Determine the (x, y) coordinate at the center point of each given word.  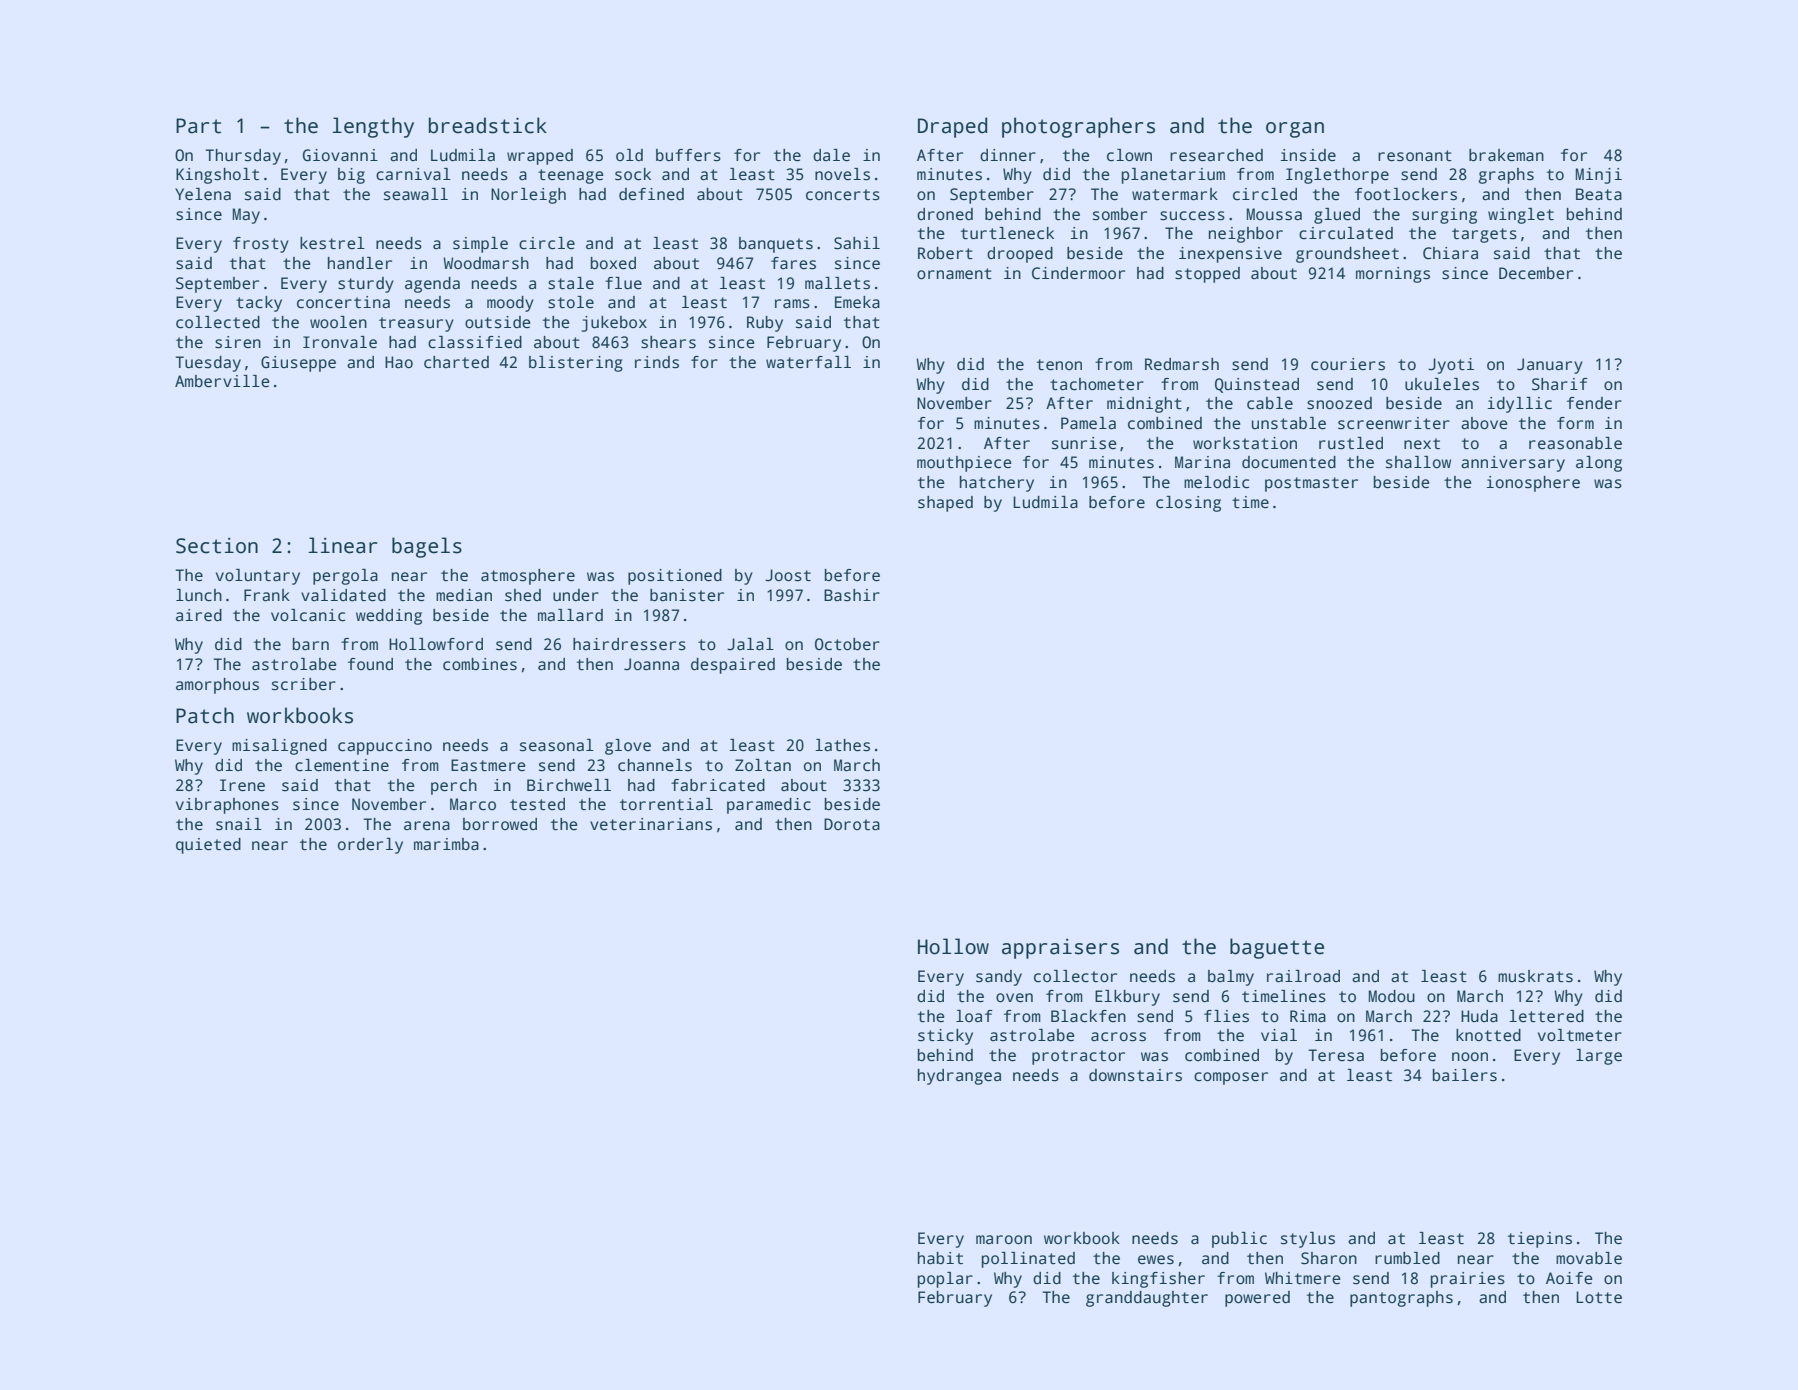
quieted (208, 846)
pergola (345, 577)
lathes (842, 745)
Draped (952, 127)
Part (198, 126)
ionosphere (1533, 484)
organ (1295, 130)
